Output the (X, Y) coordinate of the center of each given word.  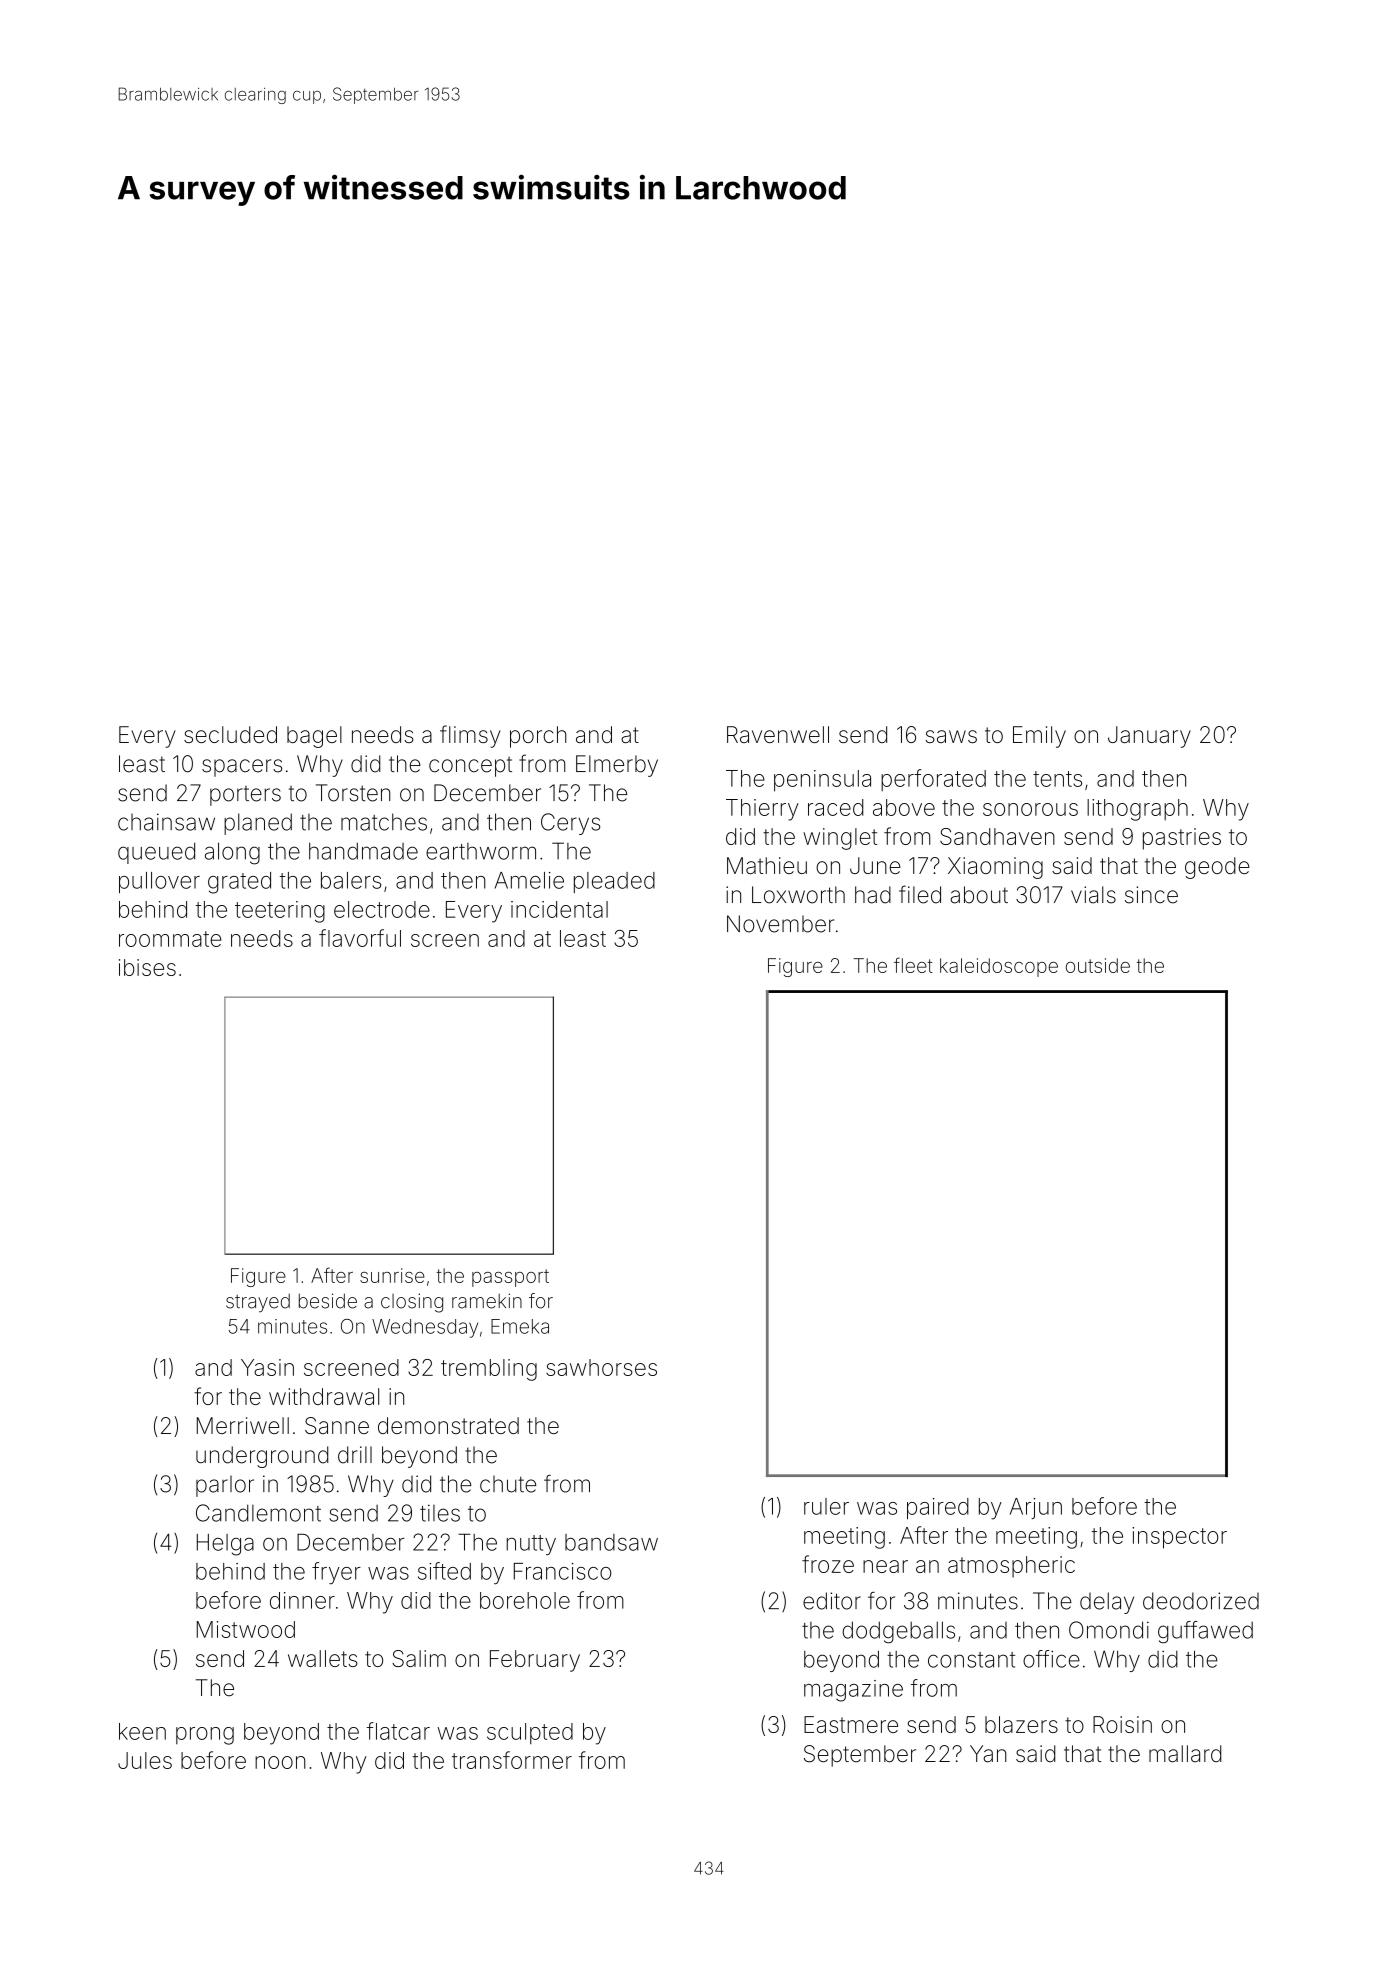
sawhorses (601, 1367)
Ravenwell (778, 734)
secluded (230, 734)
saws (951, 736)
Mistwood (246, 1629)
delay (1107, 1603)
